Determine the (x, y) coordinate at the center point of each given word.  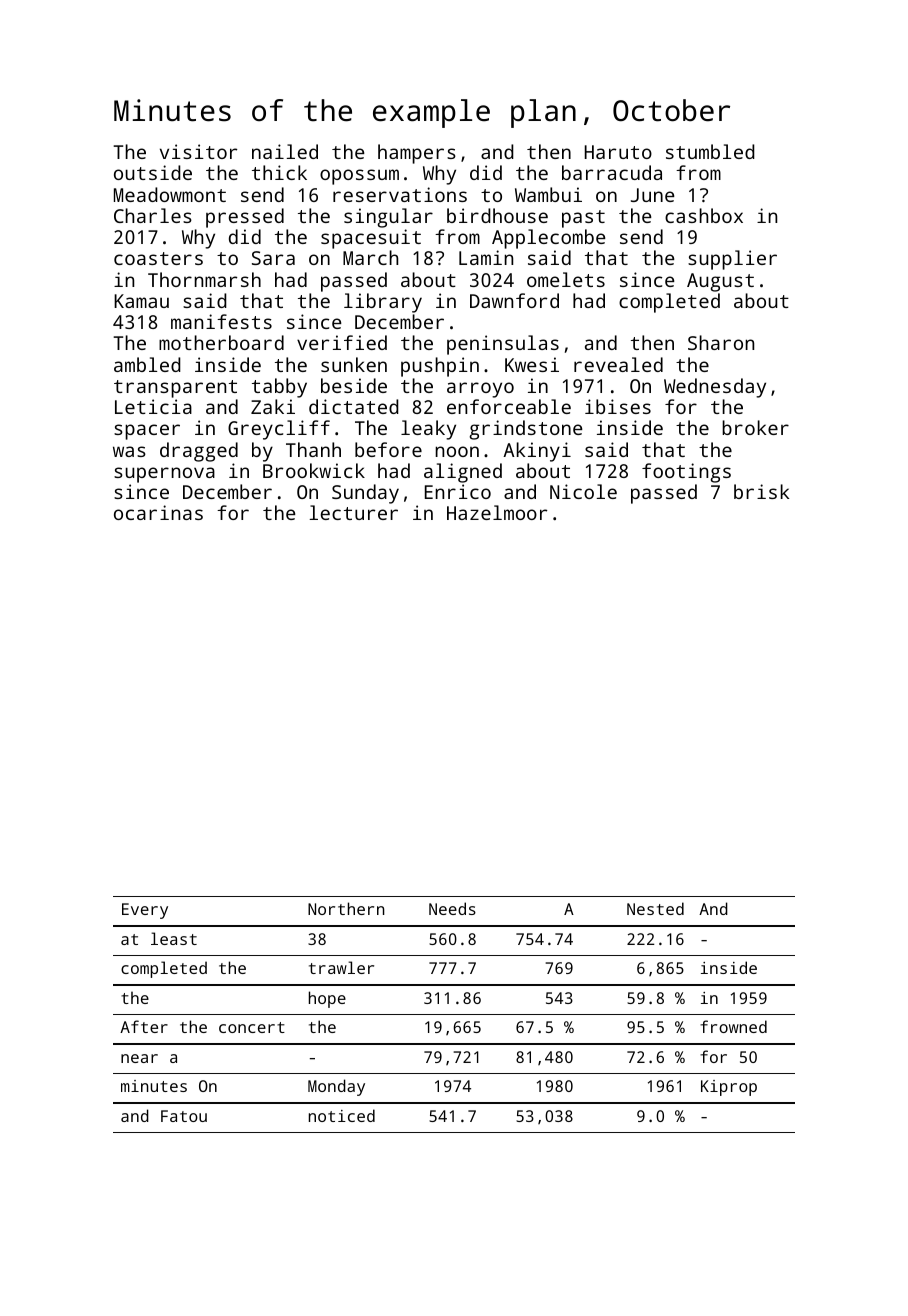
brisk (761, 491)
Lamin (486, 257)
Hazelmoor (497, 512)
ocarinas (158, 512)
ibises (618, 406)
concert (252, 1027)
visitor (198, 151)
